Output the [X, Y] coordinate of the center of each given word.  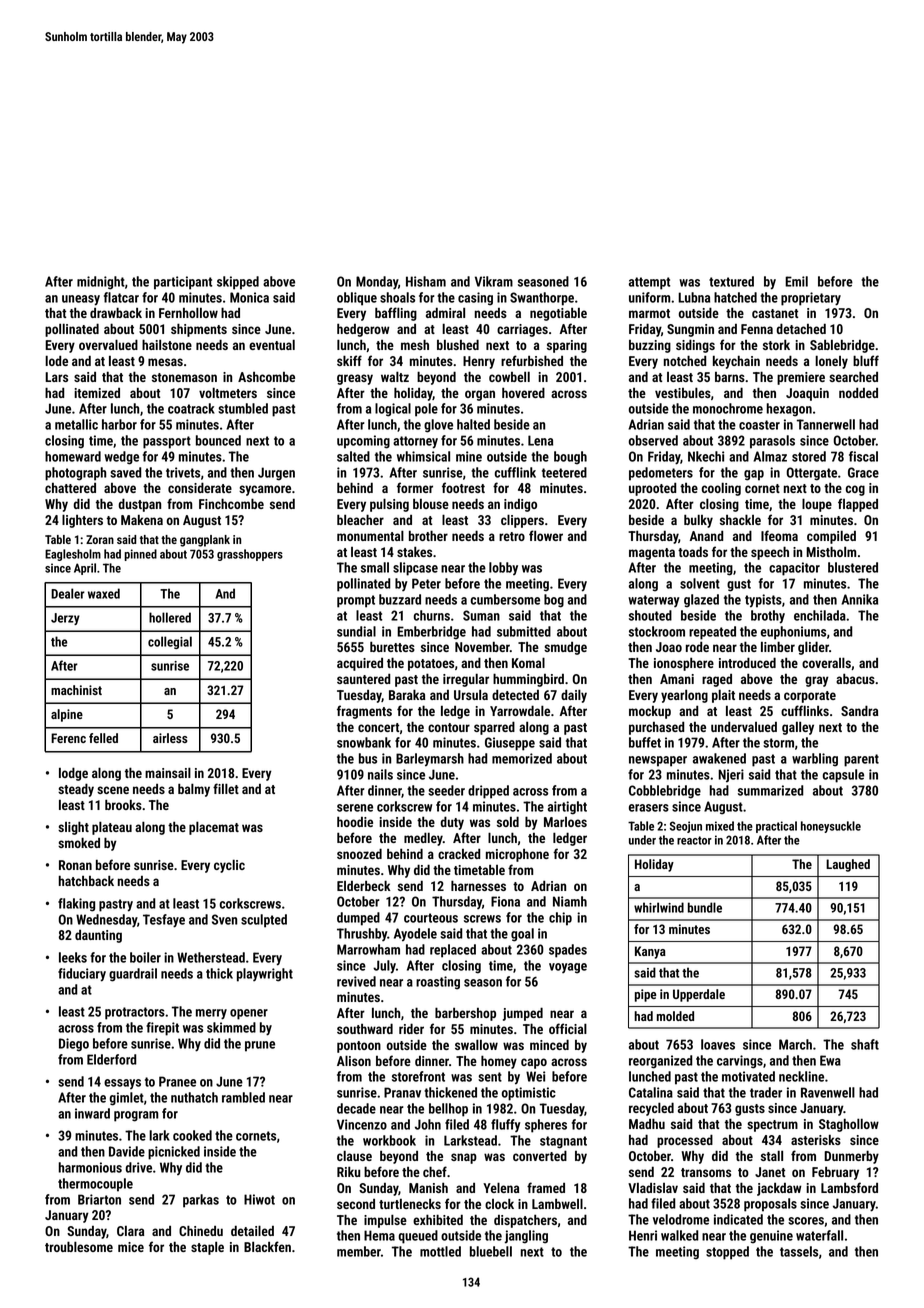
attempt [649, 283]
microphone [517, 855]
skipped [238, 283]
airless [170, 738]
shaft [865, 1044]
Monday [377, 283]
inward [92, 1113]
